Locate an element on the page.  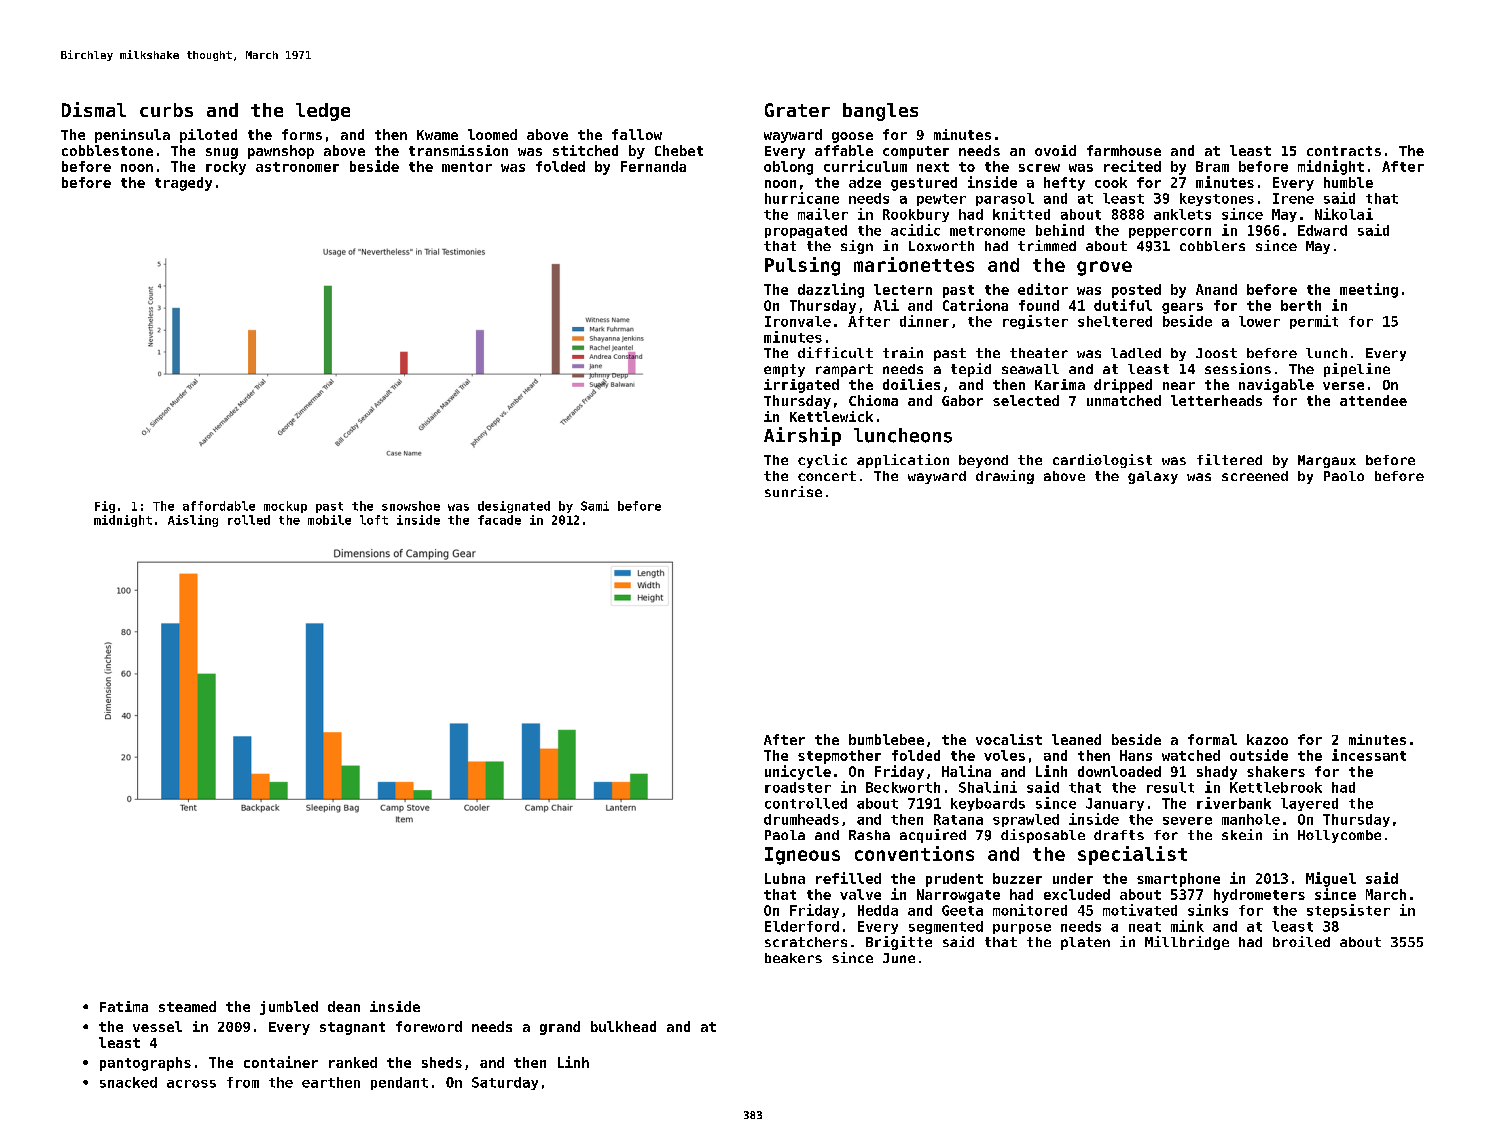
jumbled is located at coordinates (289, 1008).
